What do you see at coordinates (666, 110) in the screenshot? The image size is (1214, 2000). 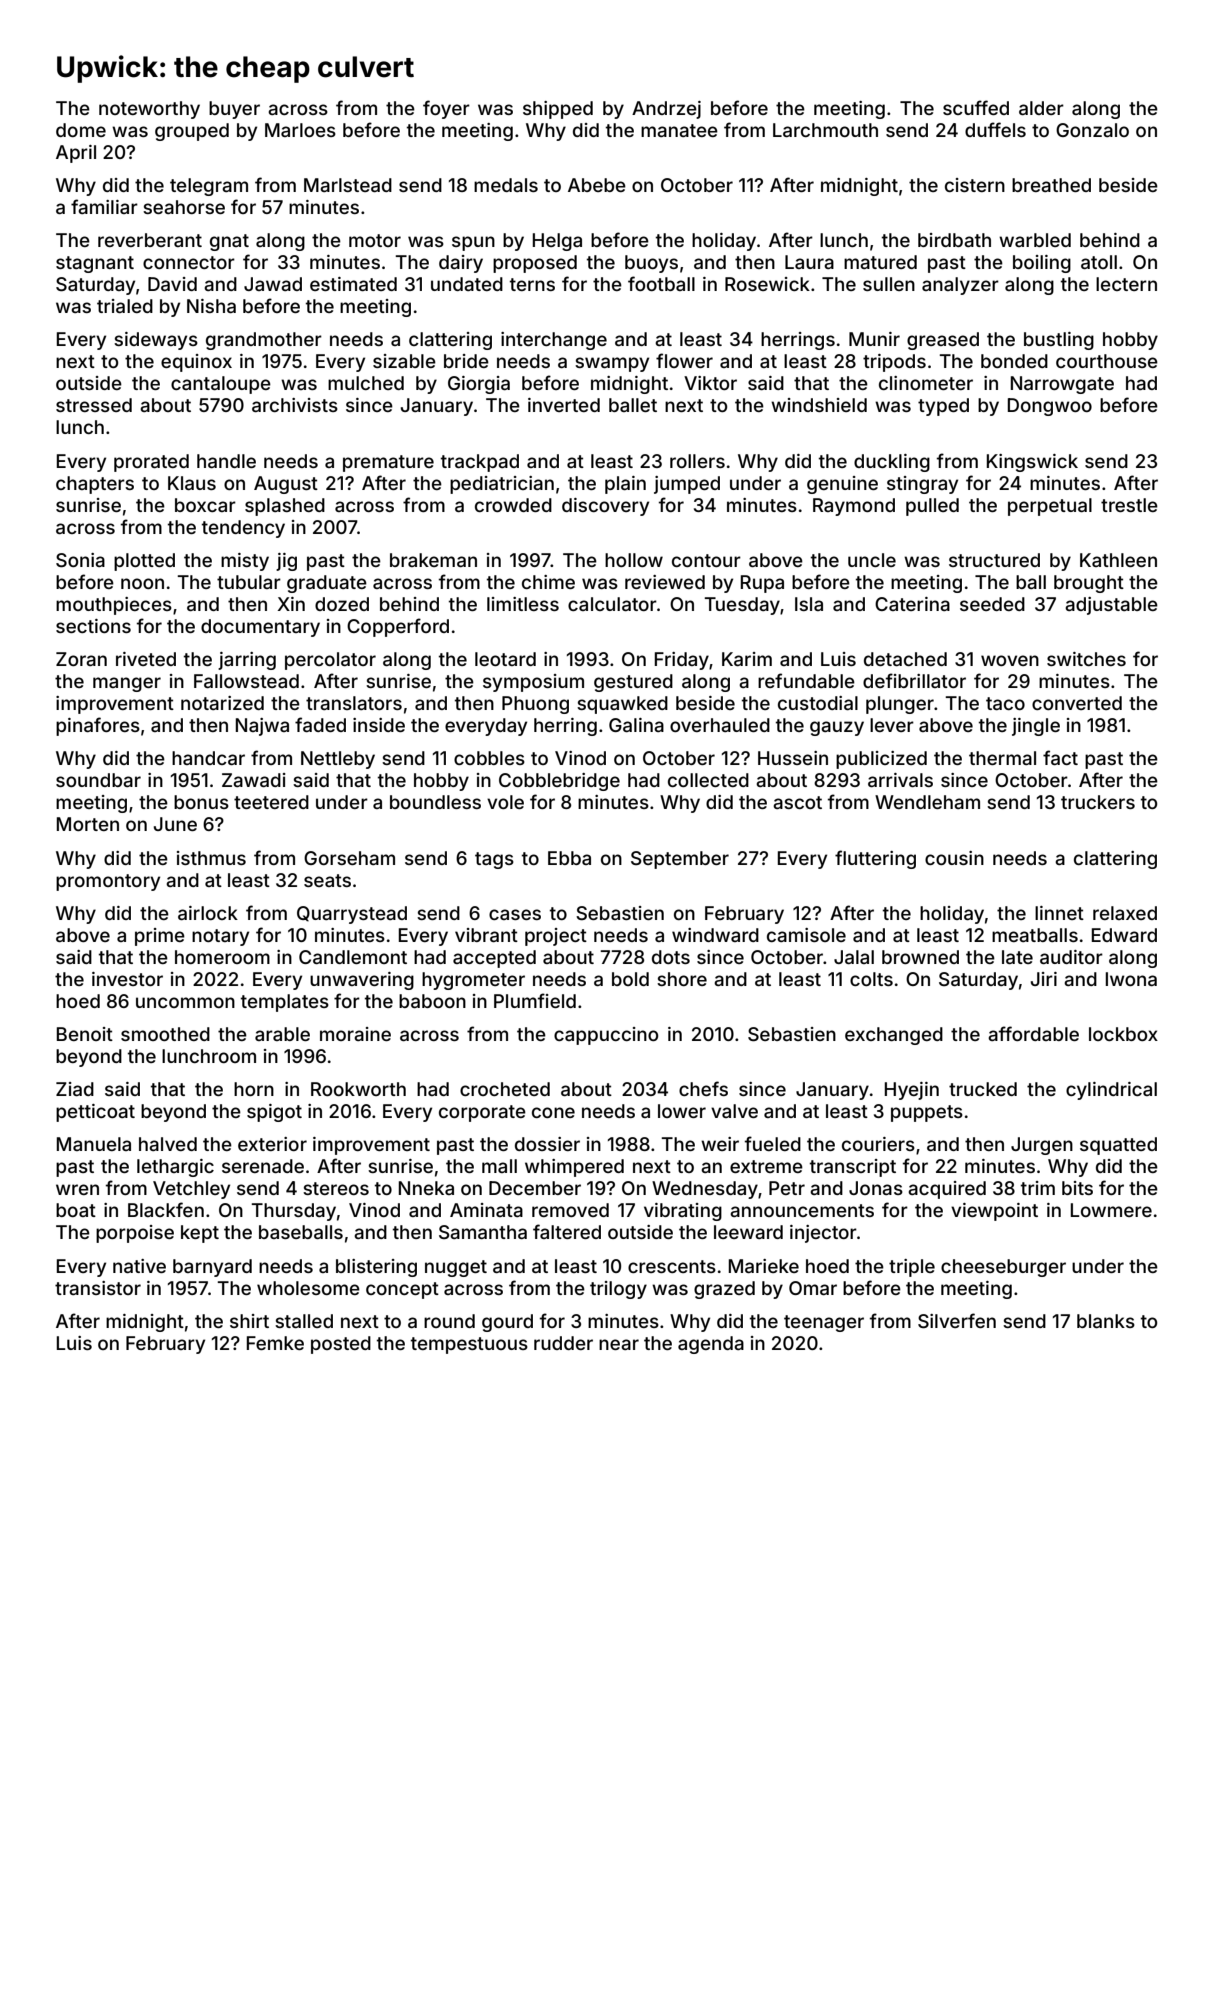 I see `Andrzej` at bounding box center [666, 110].
